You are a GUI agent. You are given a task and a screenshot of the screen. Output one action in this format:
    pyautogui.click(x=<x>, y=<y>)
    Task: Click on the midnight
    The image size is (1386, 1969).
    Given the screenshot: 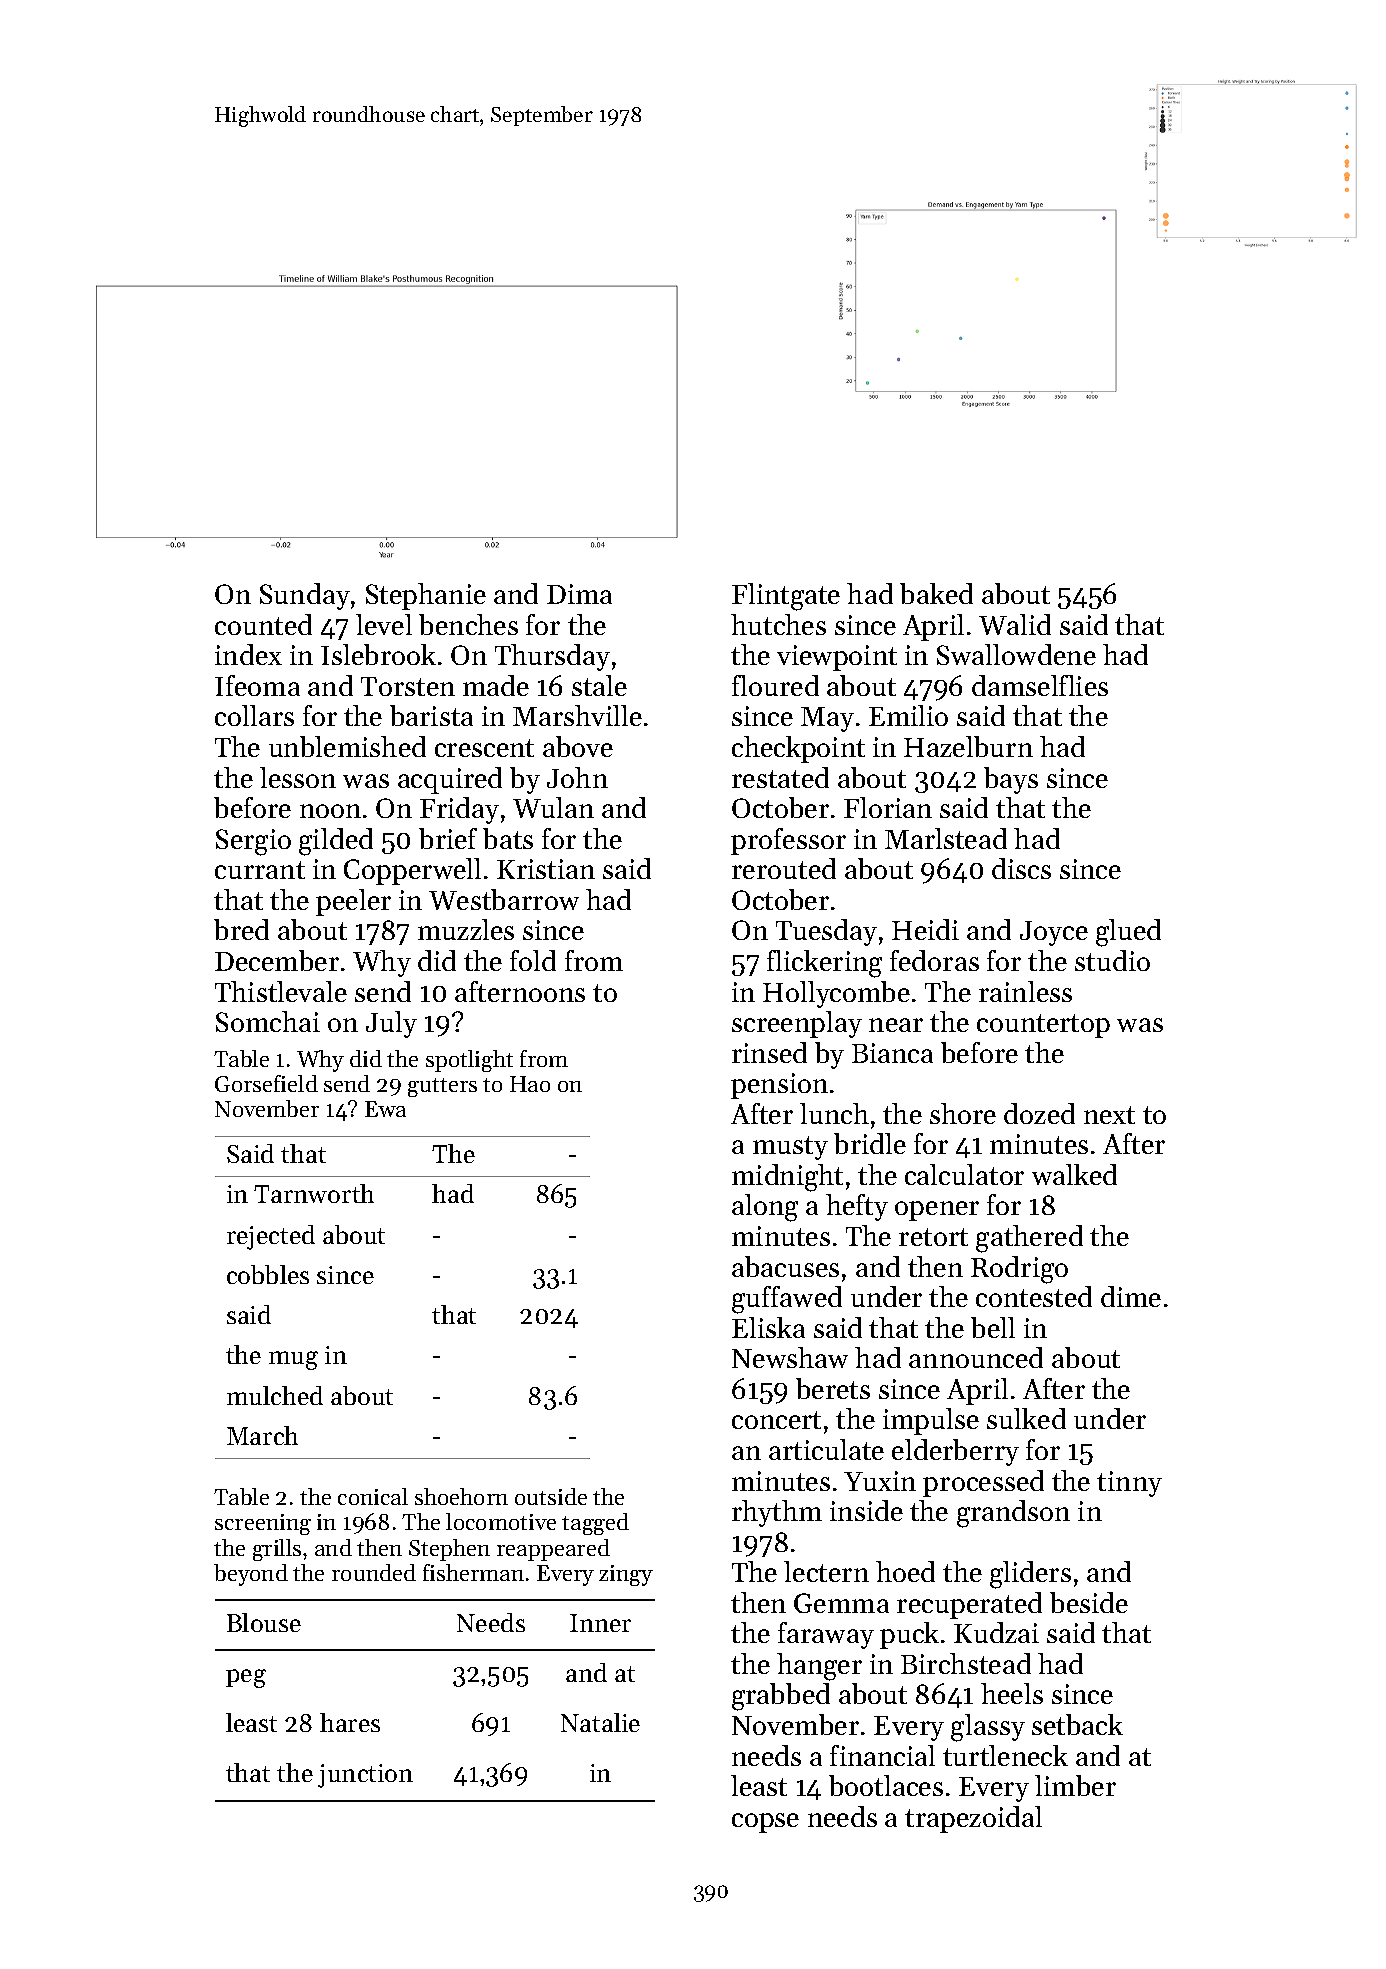 What is the action you would take?
    pyautogui.click(x=787, y=1178)
